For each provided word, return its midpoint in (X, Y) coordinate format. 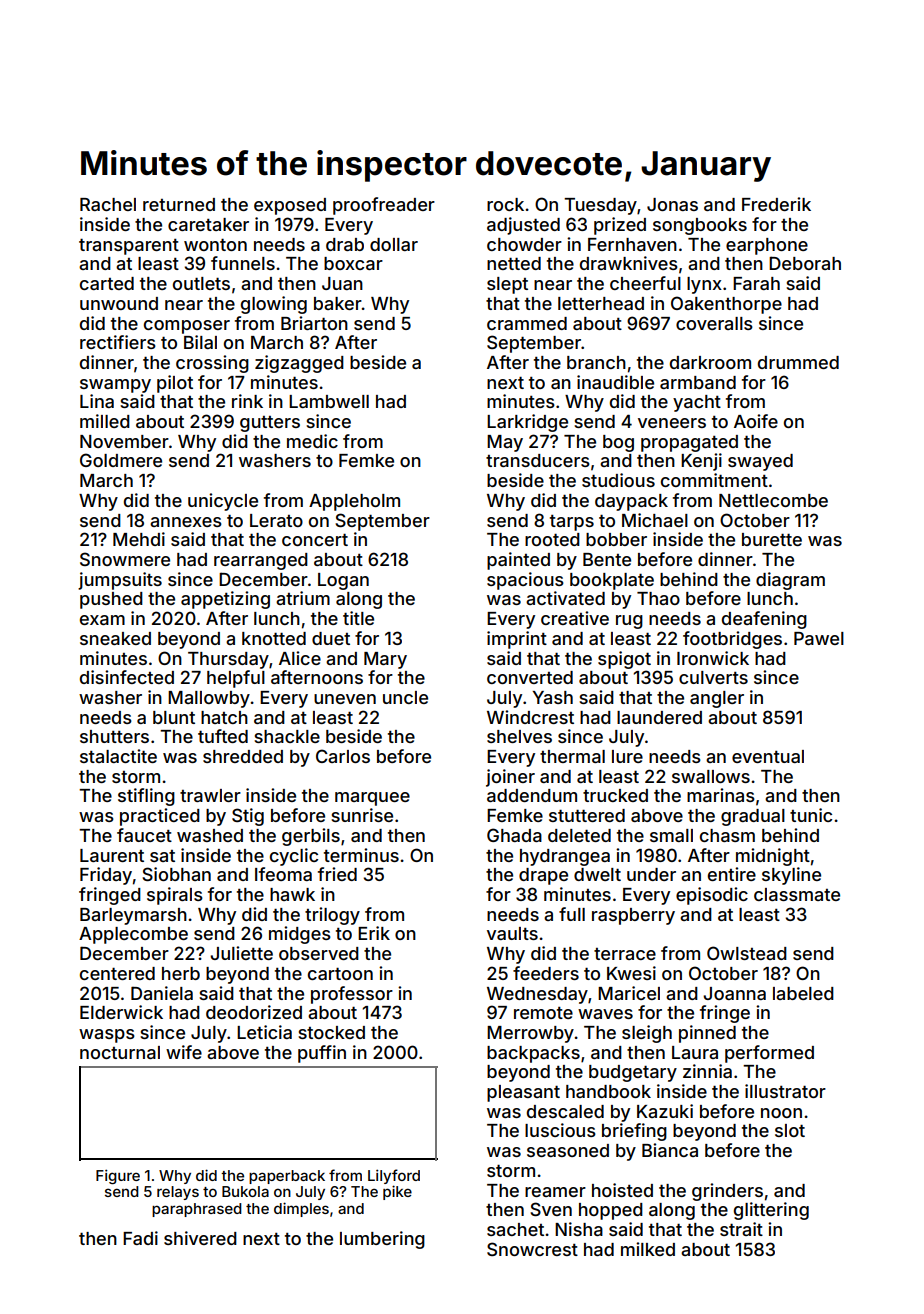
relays (178, 1193)
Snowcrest (532, 1249)
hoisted (622, 1190)
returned (179, 204)
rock (505, 204)
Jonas (672, 204)
